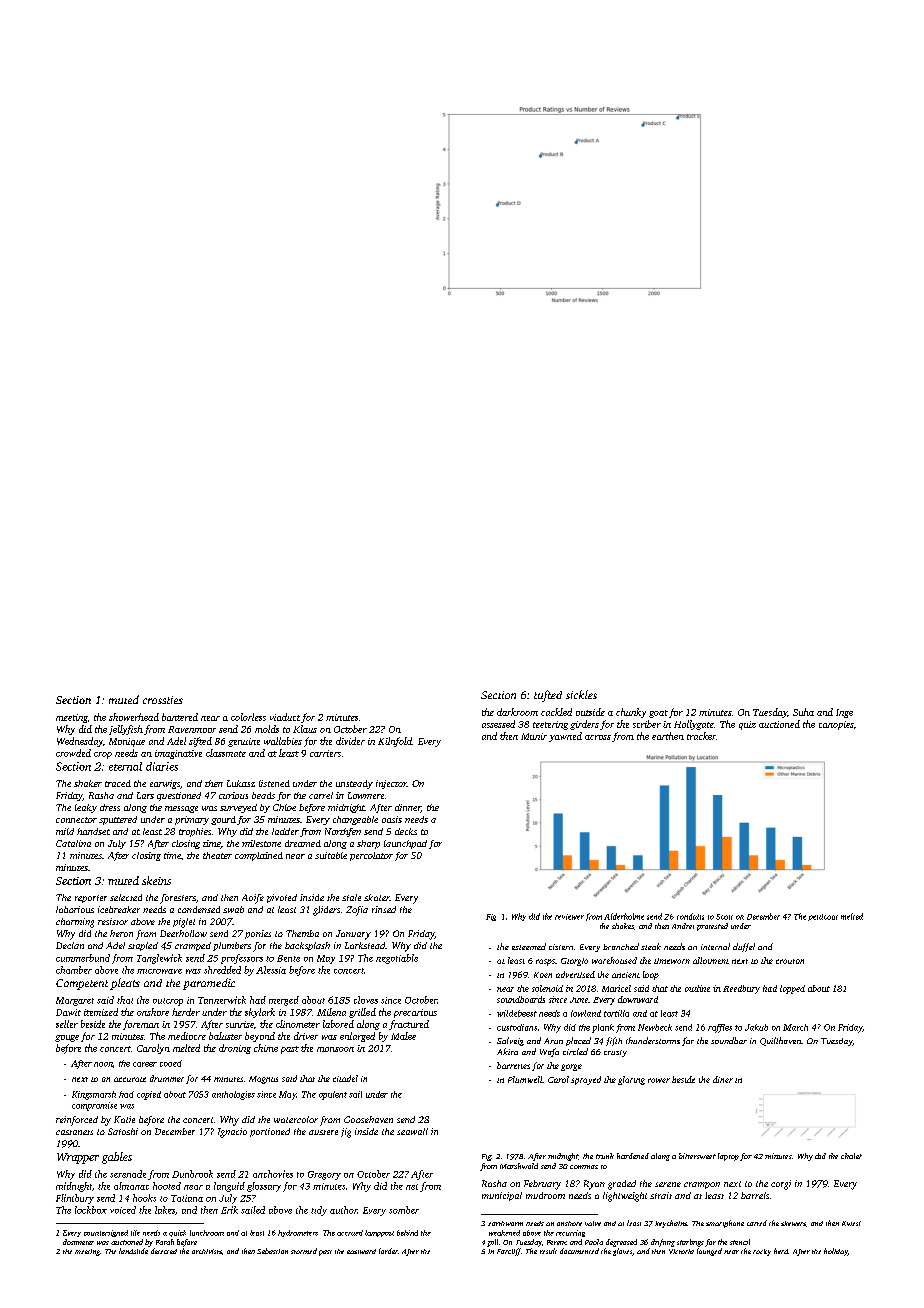 This image has height=1308, width=924. What do you see at coordinates (78, 1242) in the image?
I see `dosimeter` at bounding box center [78, 1242].
